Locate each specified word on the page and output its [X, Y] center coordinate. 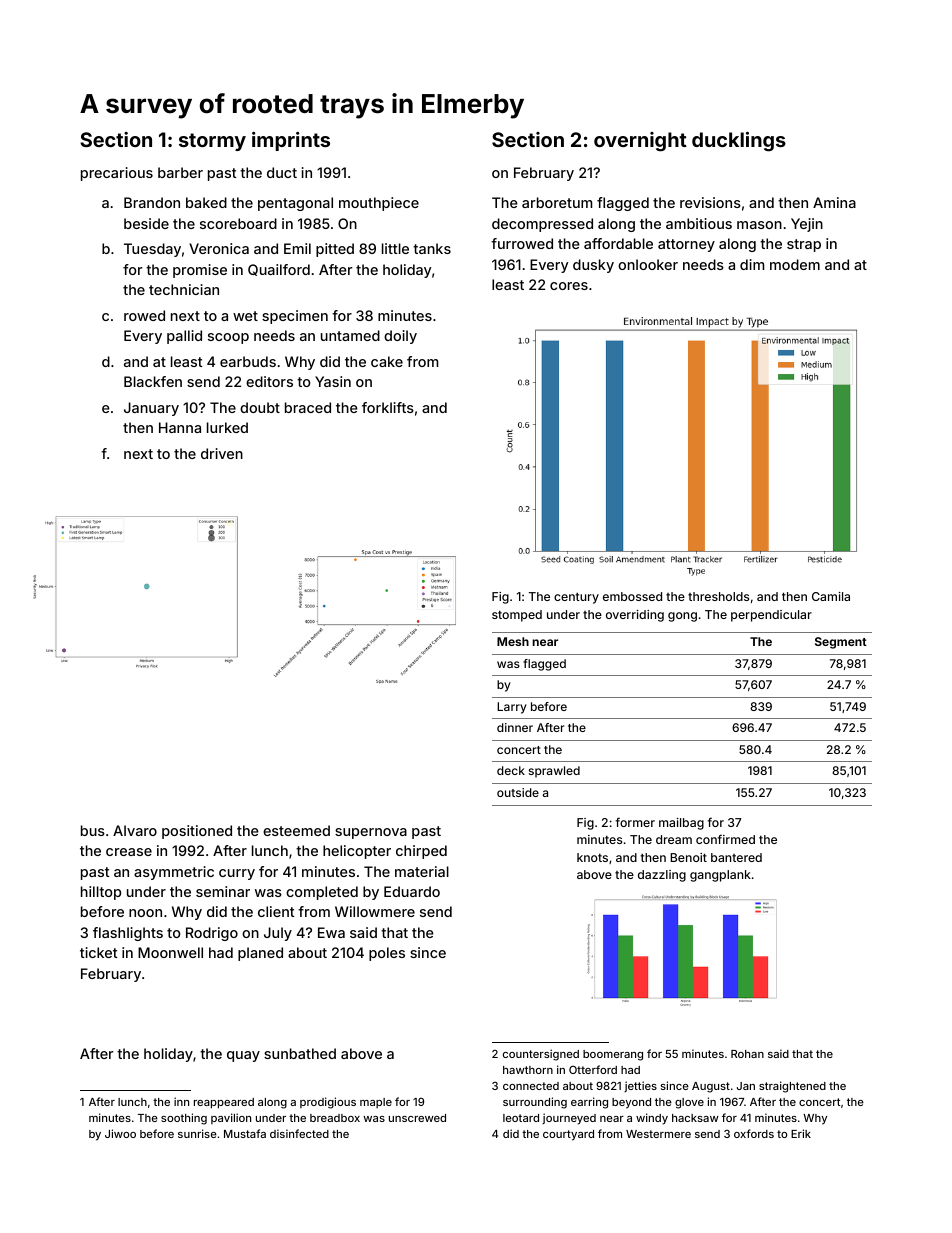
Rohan [747, 1054]
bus [93, 830]
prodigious [328, 1103]
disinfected [299, 1133]
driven [222, 453]
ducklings [739, 142]
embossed [632, 596]
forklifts [388, 407]
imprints [291, 141]
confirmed [725, 839]
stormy [212, 142]
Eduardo [412, 891]
